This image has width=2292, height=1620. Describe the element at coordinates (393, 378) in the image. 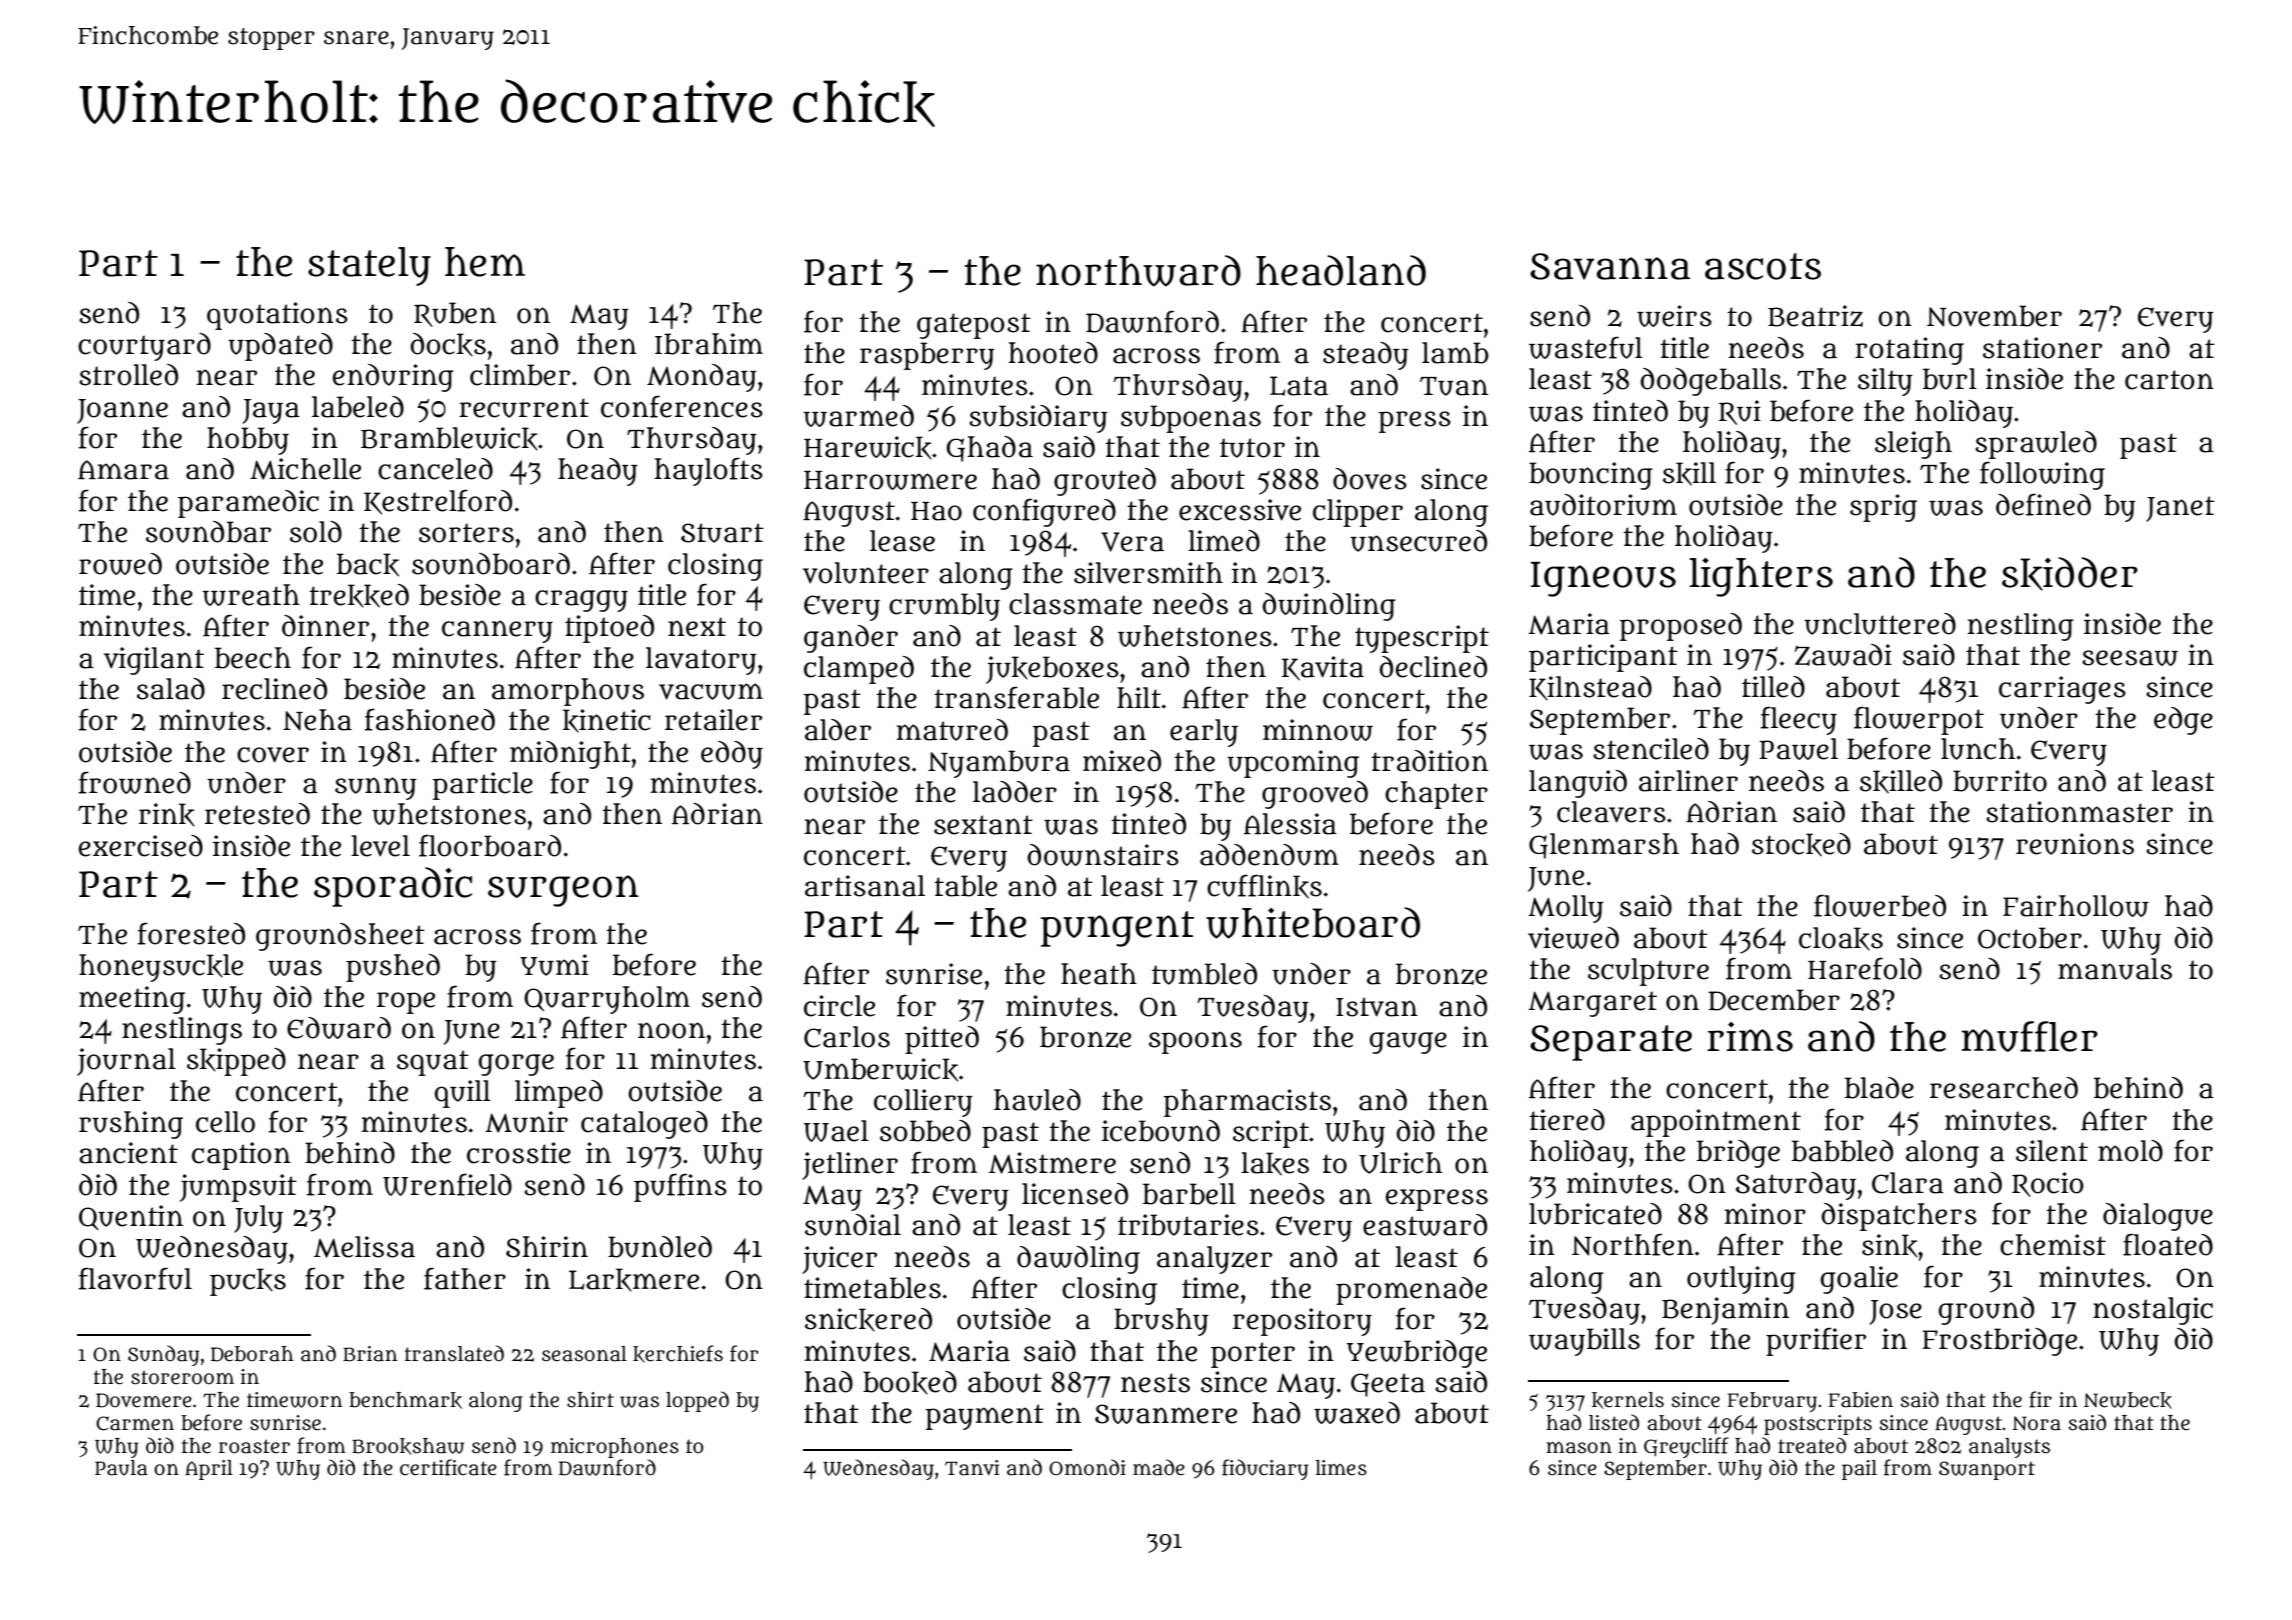

I see `enduring` at that location.
